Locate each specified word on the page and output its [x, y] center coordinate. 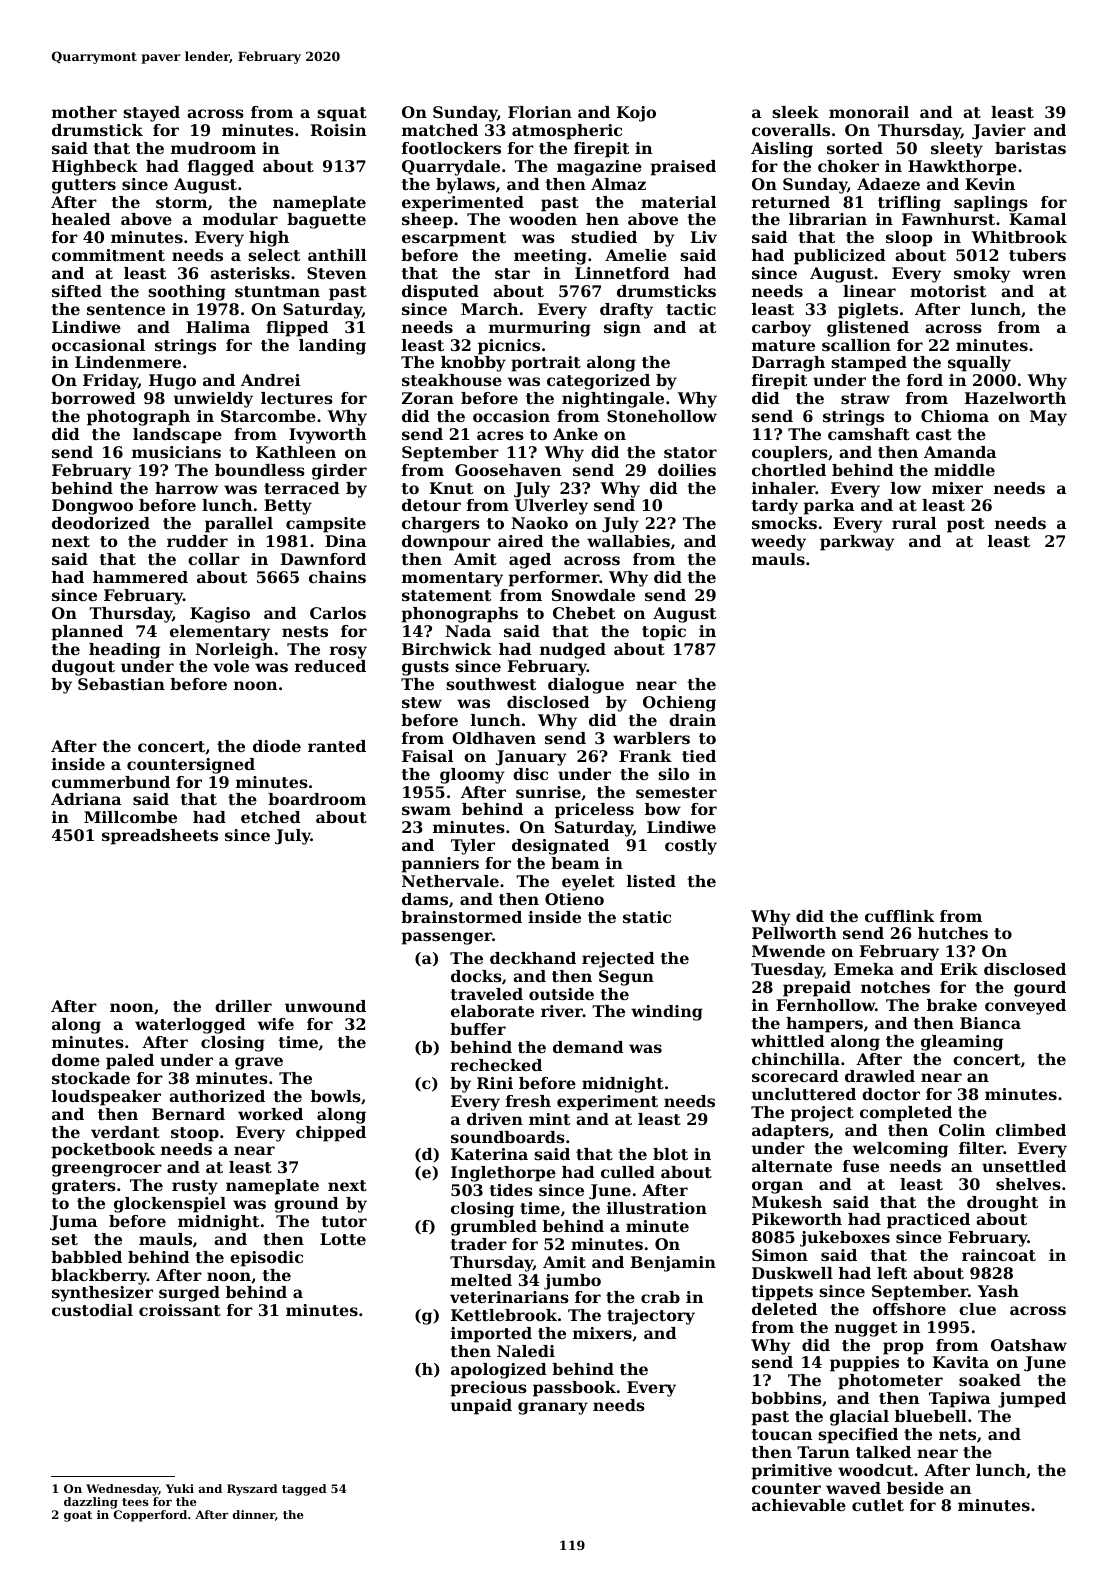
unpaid [481, 1407]
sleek [795, 112]
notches [895, 987]
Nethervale [450, 881]
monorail [869, 112]
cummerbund [111, 782]
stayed [151, 114]
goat [78, 1516]
